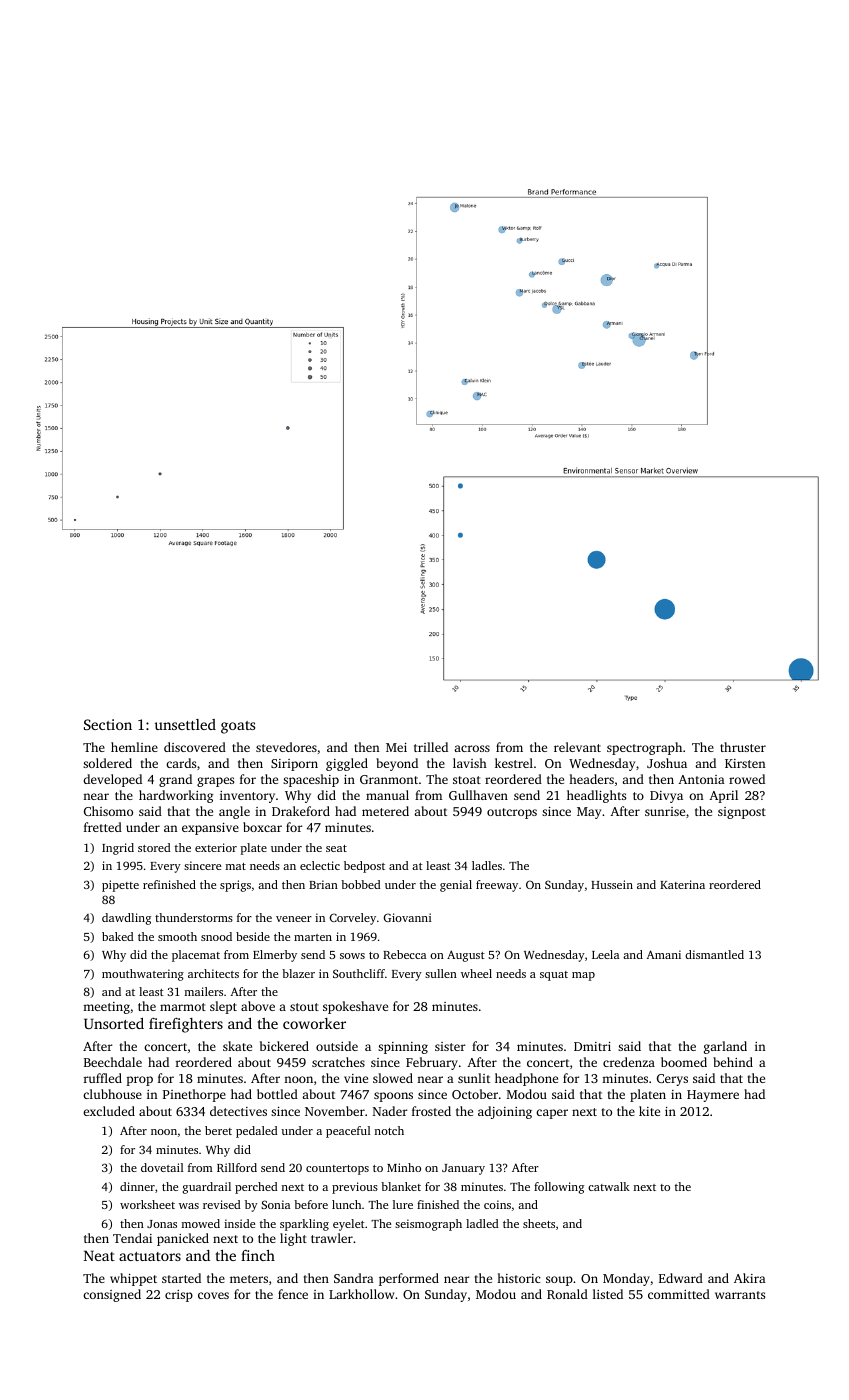 This screenshot has height=1400, width=849. I want to click on coves, so click(213, 1295).
